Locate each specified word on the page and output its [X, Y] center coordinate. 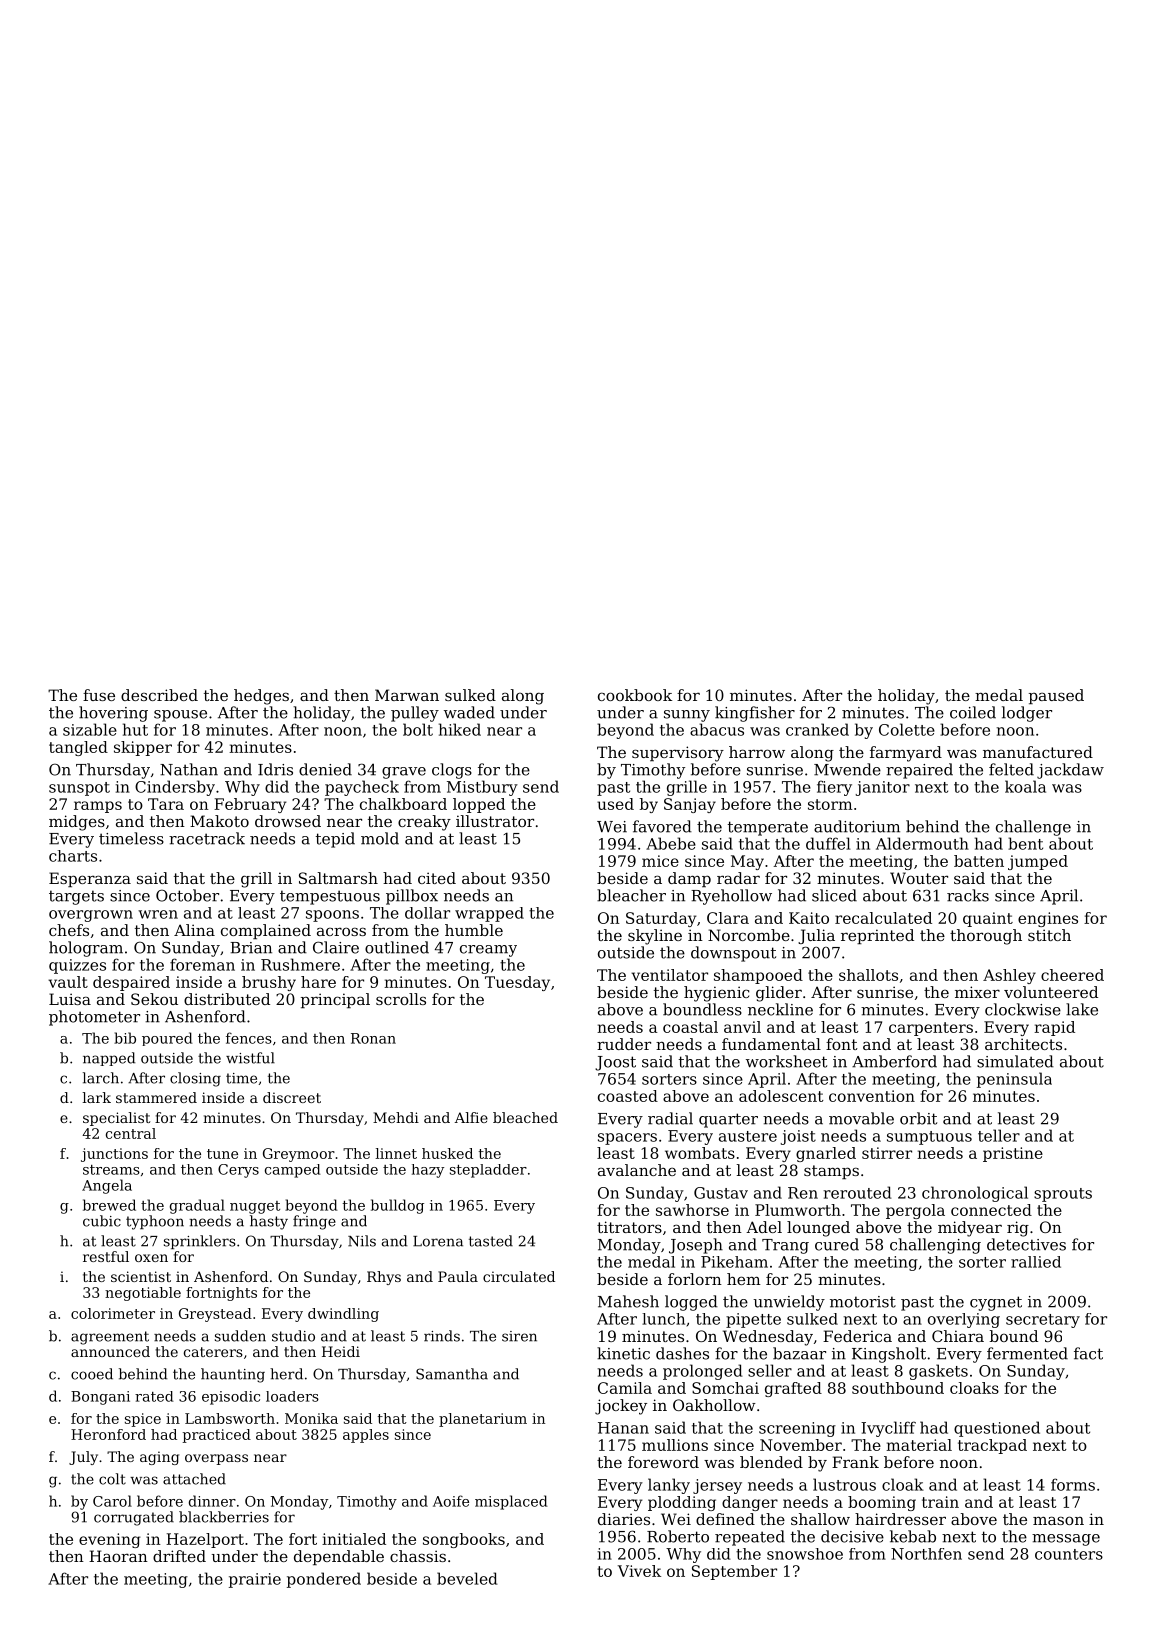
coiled [973, 712]
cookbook [635, 695]
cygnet [996, 1303]
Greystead [215, 1315]
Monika [311, 1418]
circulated [519, 1276]
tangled [78, 748]
